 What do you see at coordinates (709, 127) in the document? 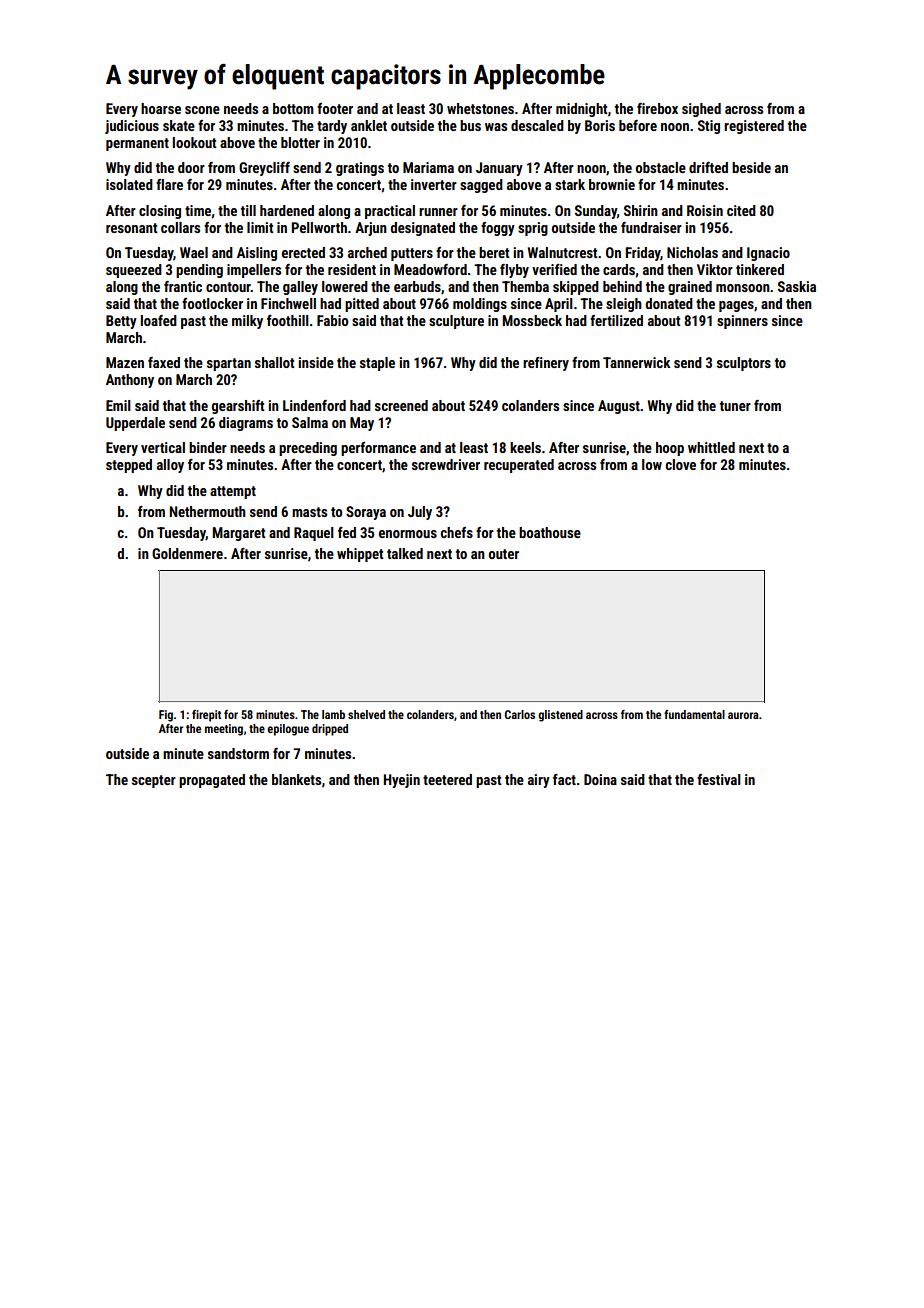
I see `Stig` at bounding box center [709, 127].
